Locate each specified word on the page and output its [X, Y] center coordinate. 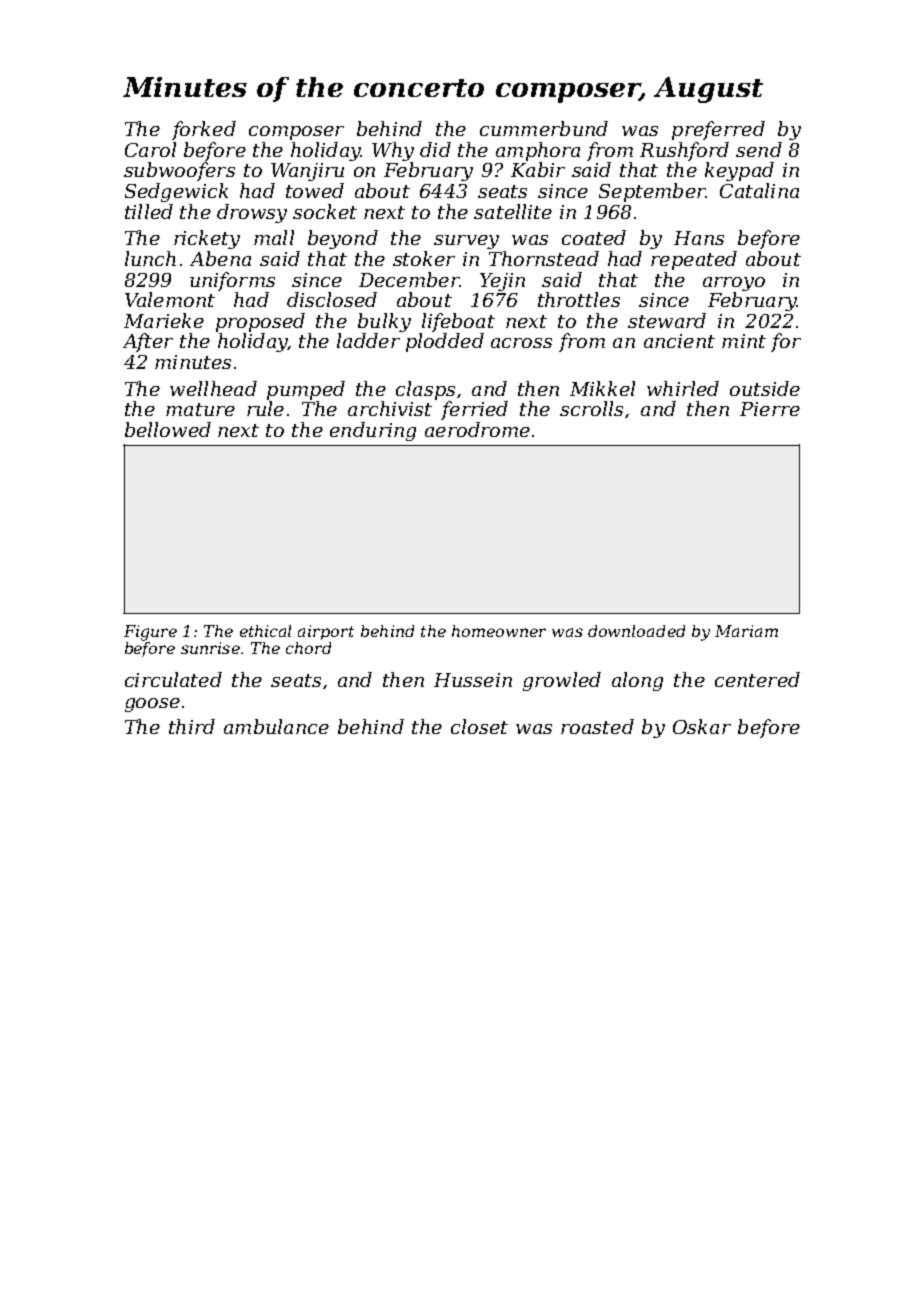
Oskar [702, 726]
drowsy [252, 213]
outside [765, 388]
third [192, 726]
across [521, 343]
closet [479, 726]
